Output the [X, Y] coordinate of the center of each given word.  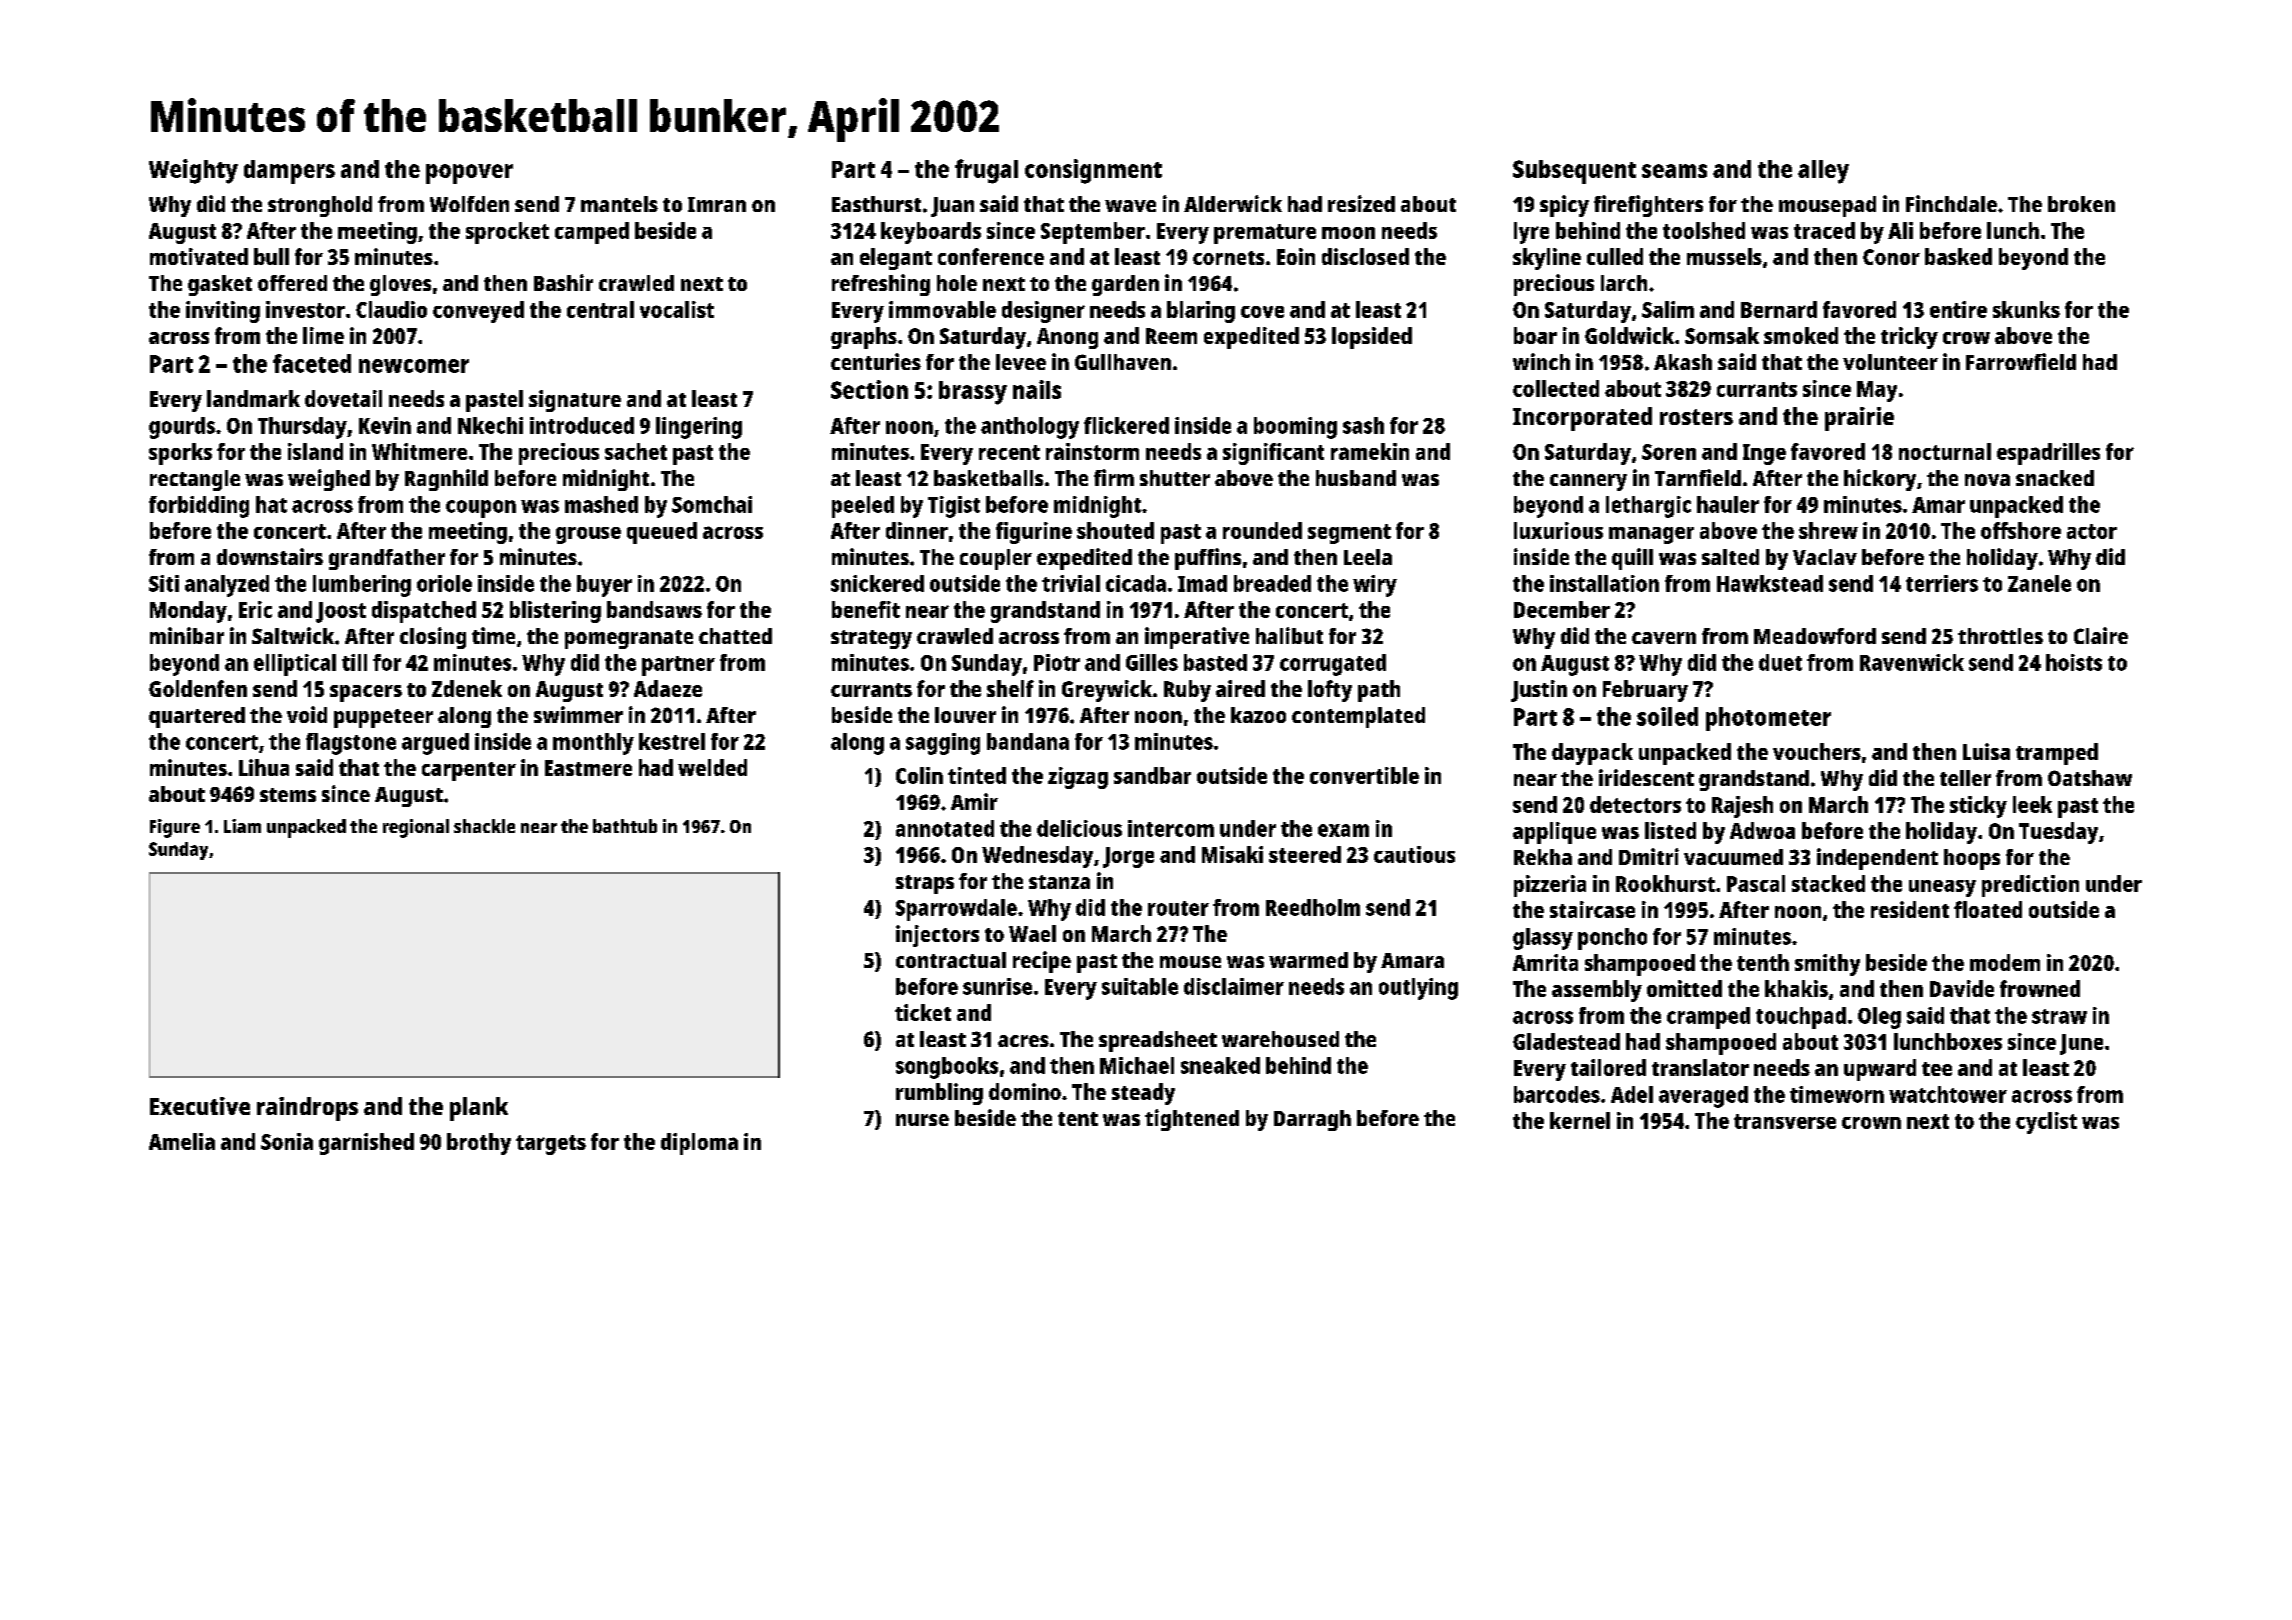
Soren [1669, 452]
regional [416, 828]
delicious [1079, 828]
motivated [199, 256]
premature [1265, 234]
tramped [2057, 754]
